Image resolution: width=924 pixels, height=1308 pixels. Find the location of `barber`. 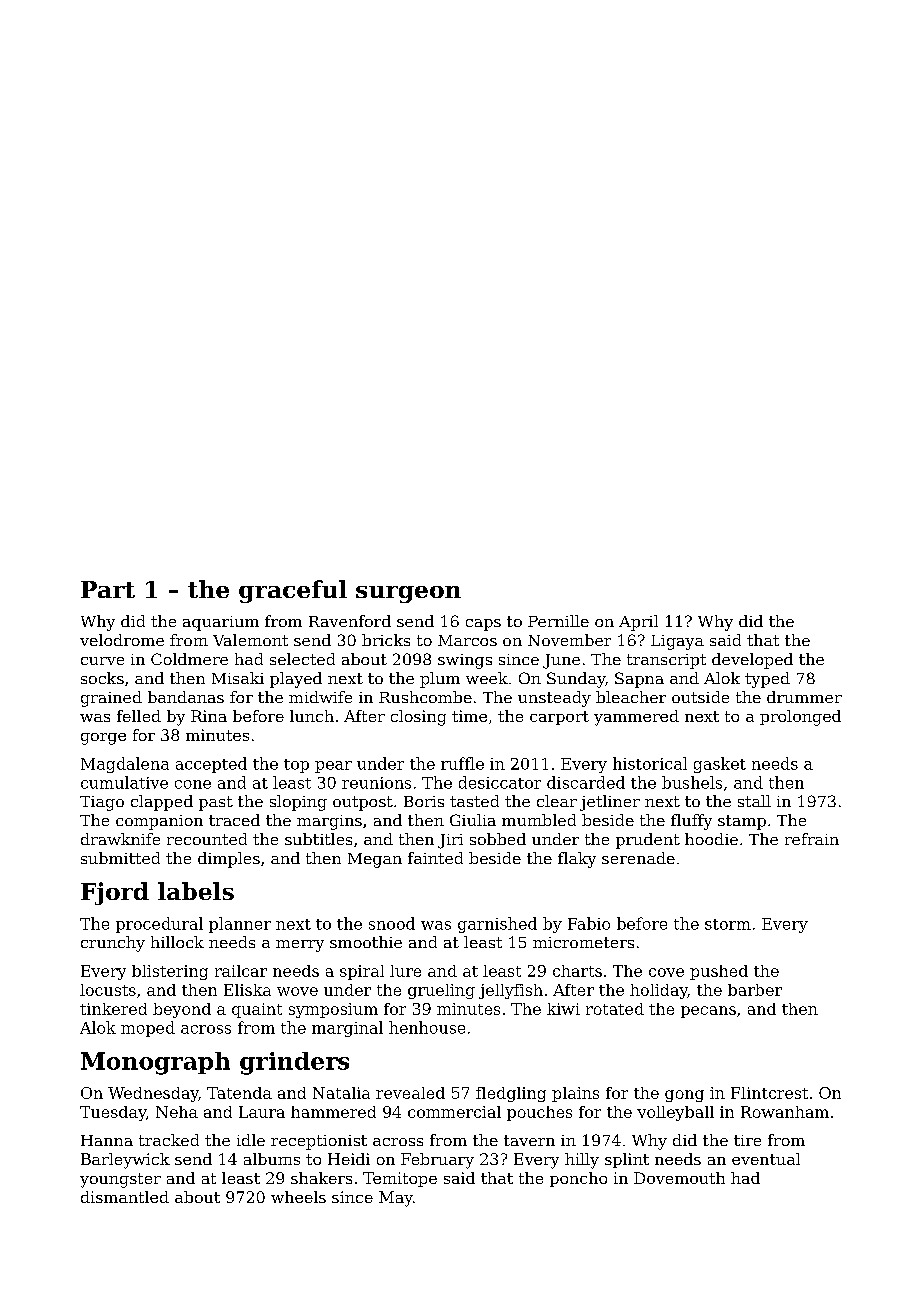

barber is located at coordinates (755, 990).
